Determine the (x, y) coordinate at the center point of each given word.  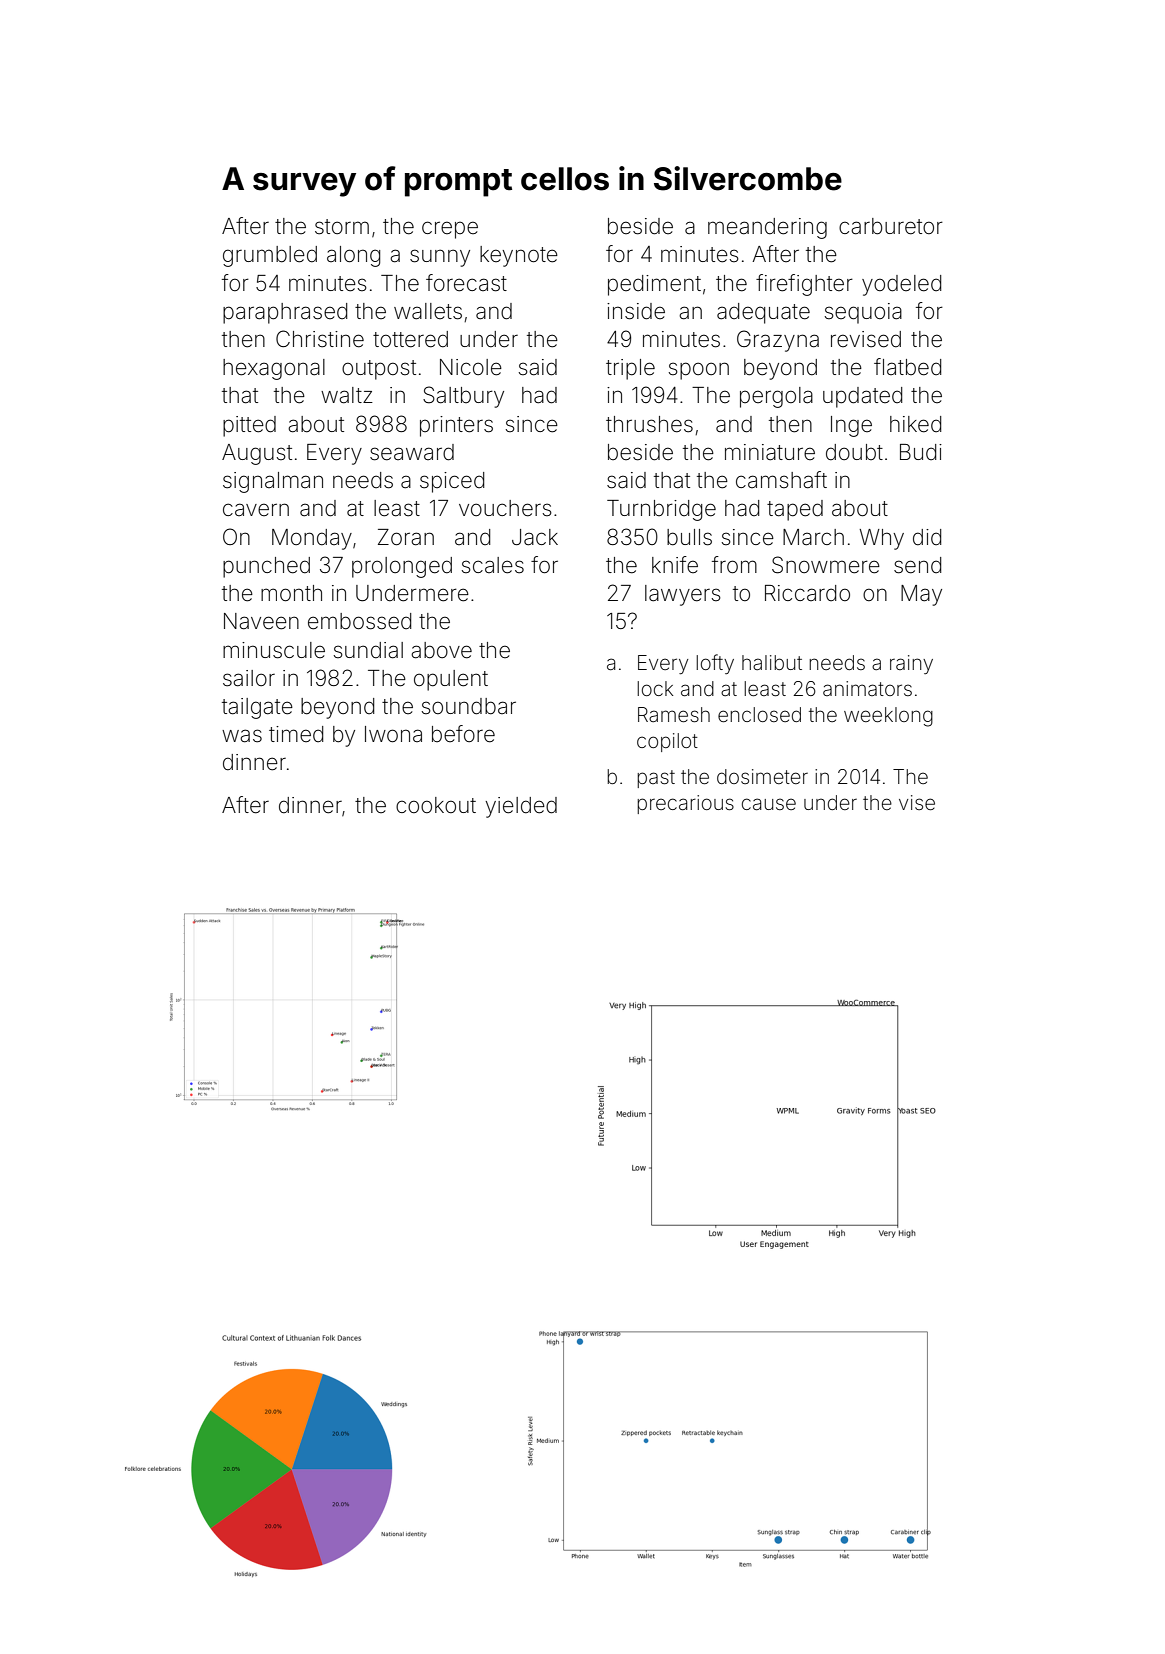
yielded (521, 807)
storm (342, 227)
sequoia (863, 313)
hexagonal (274, 369)
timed (296, 734)
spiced (452, 482)
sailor (249, 678)
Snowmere (826, 565)
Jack (535, 537)
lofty (715, 664)
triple (630, 369)
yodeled (901, 285)
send (917, 565)
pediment (654, 285)
